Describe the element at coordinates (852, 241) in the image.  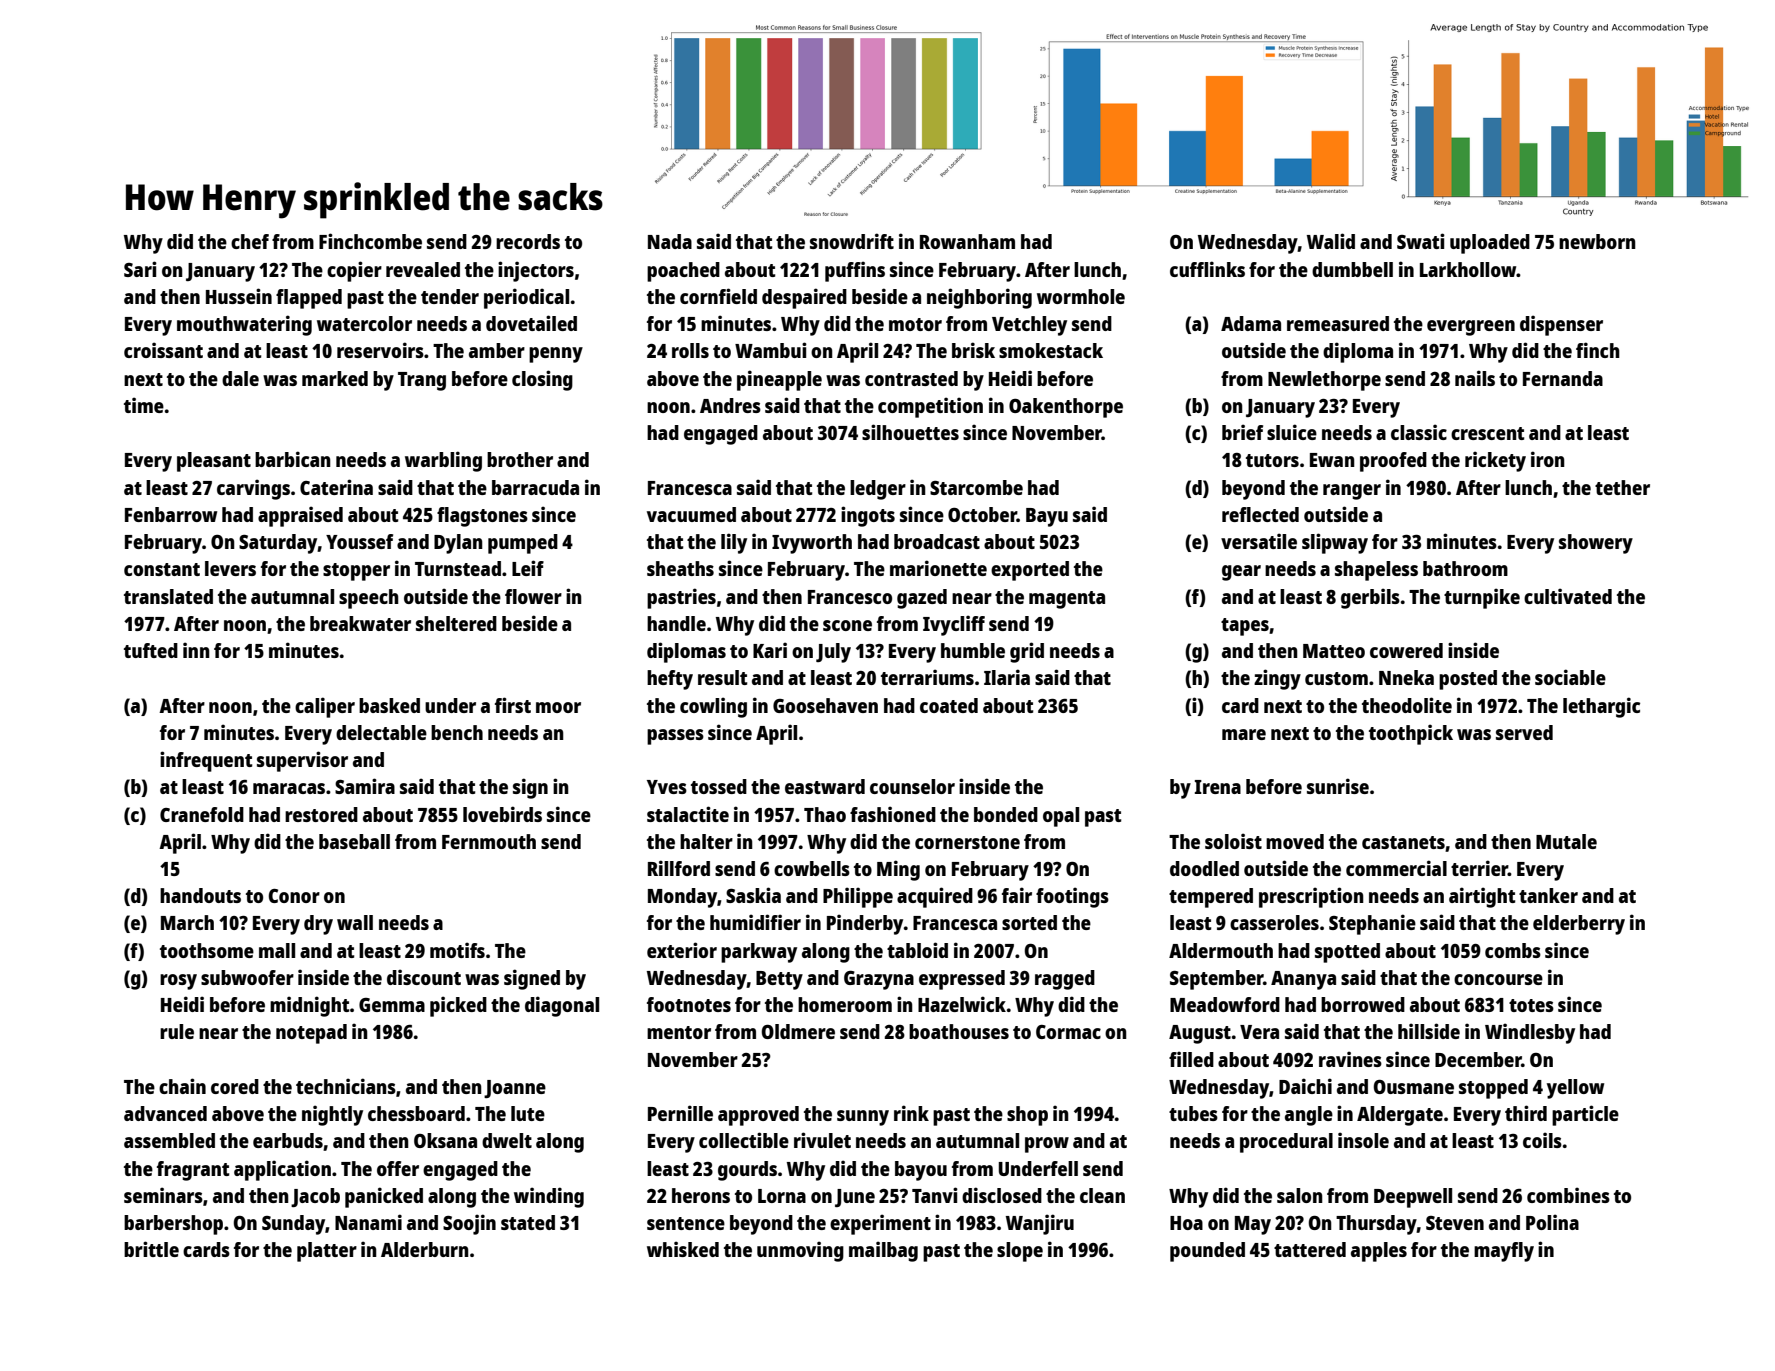
I see `snowdrift` at that location.
